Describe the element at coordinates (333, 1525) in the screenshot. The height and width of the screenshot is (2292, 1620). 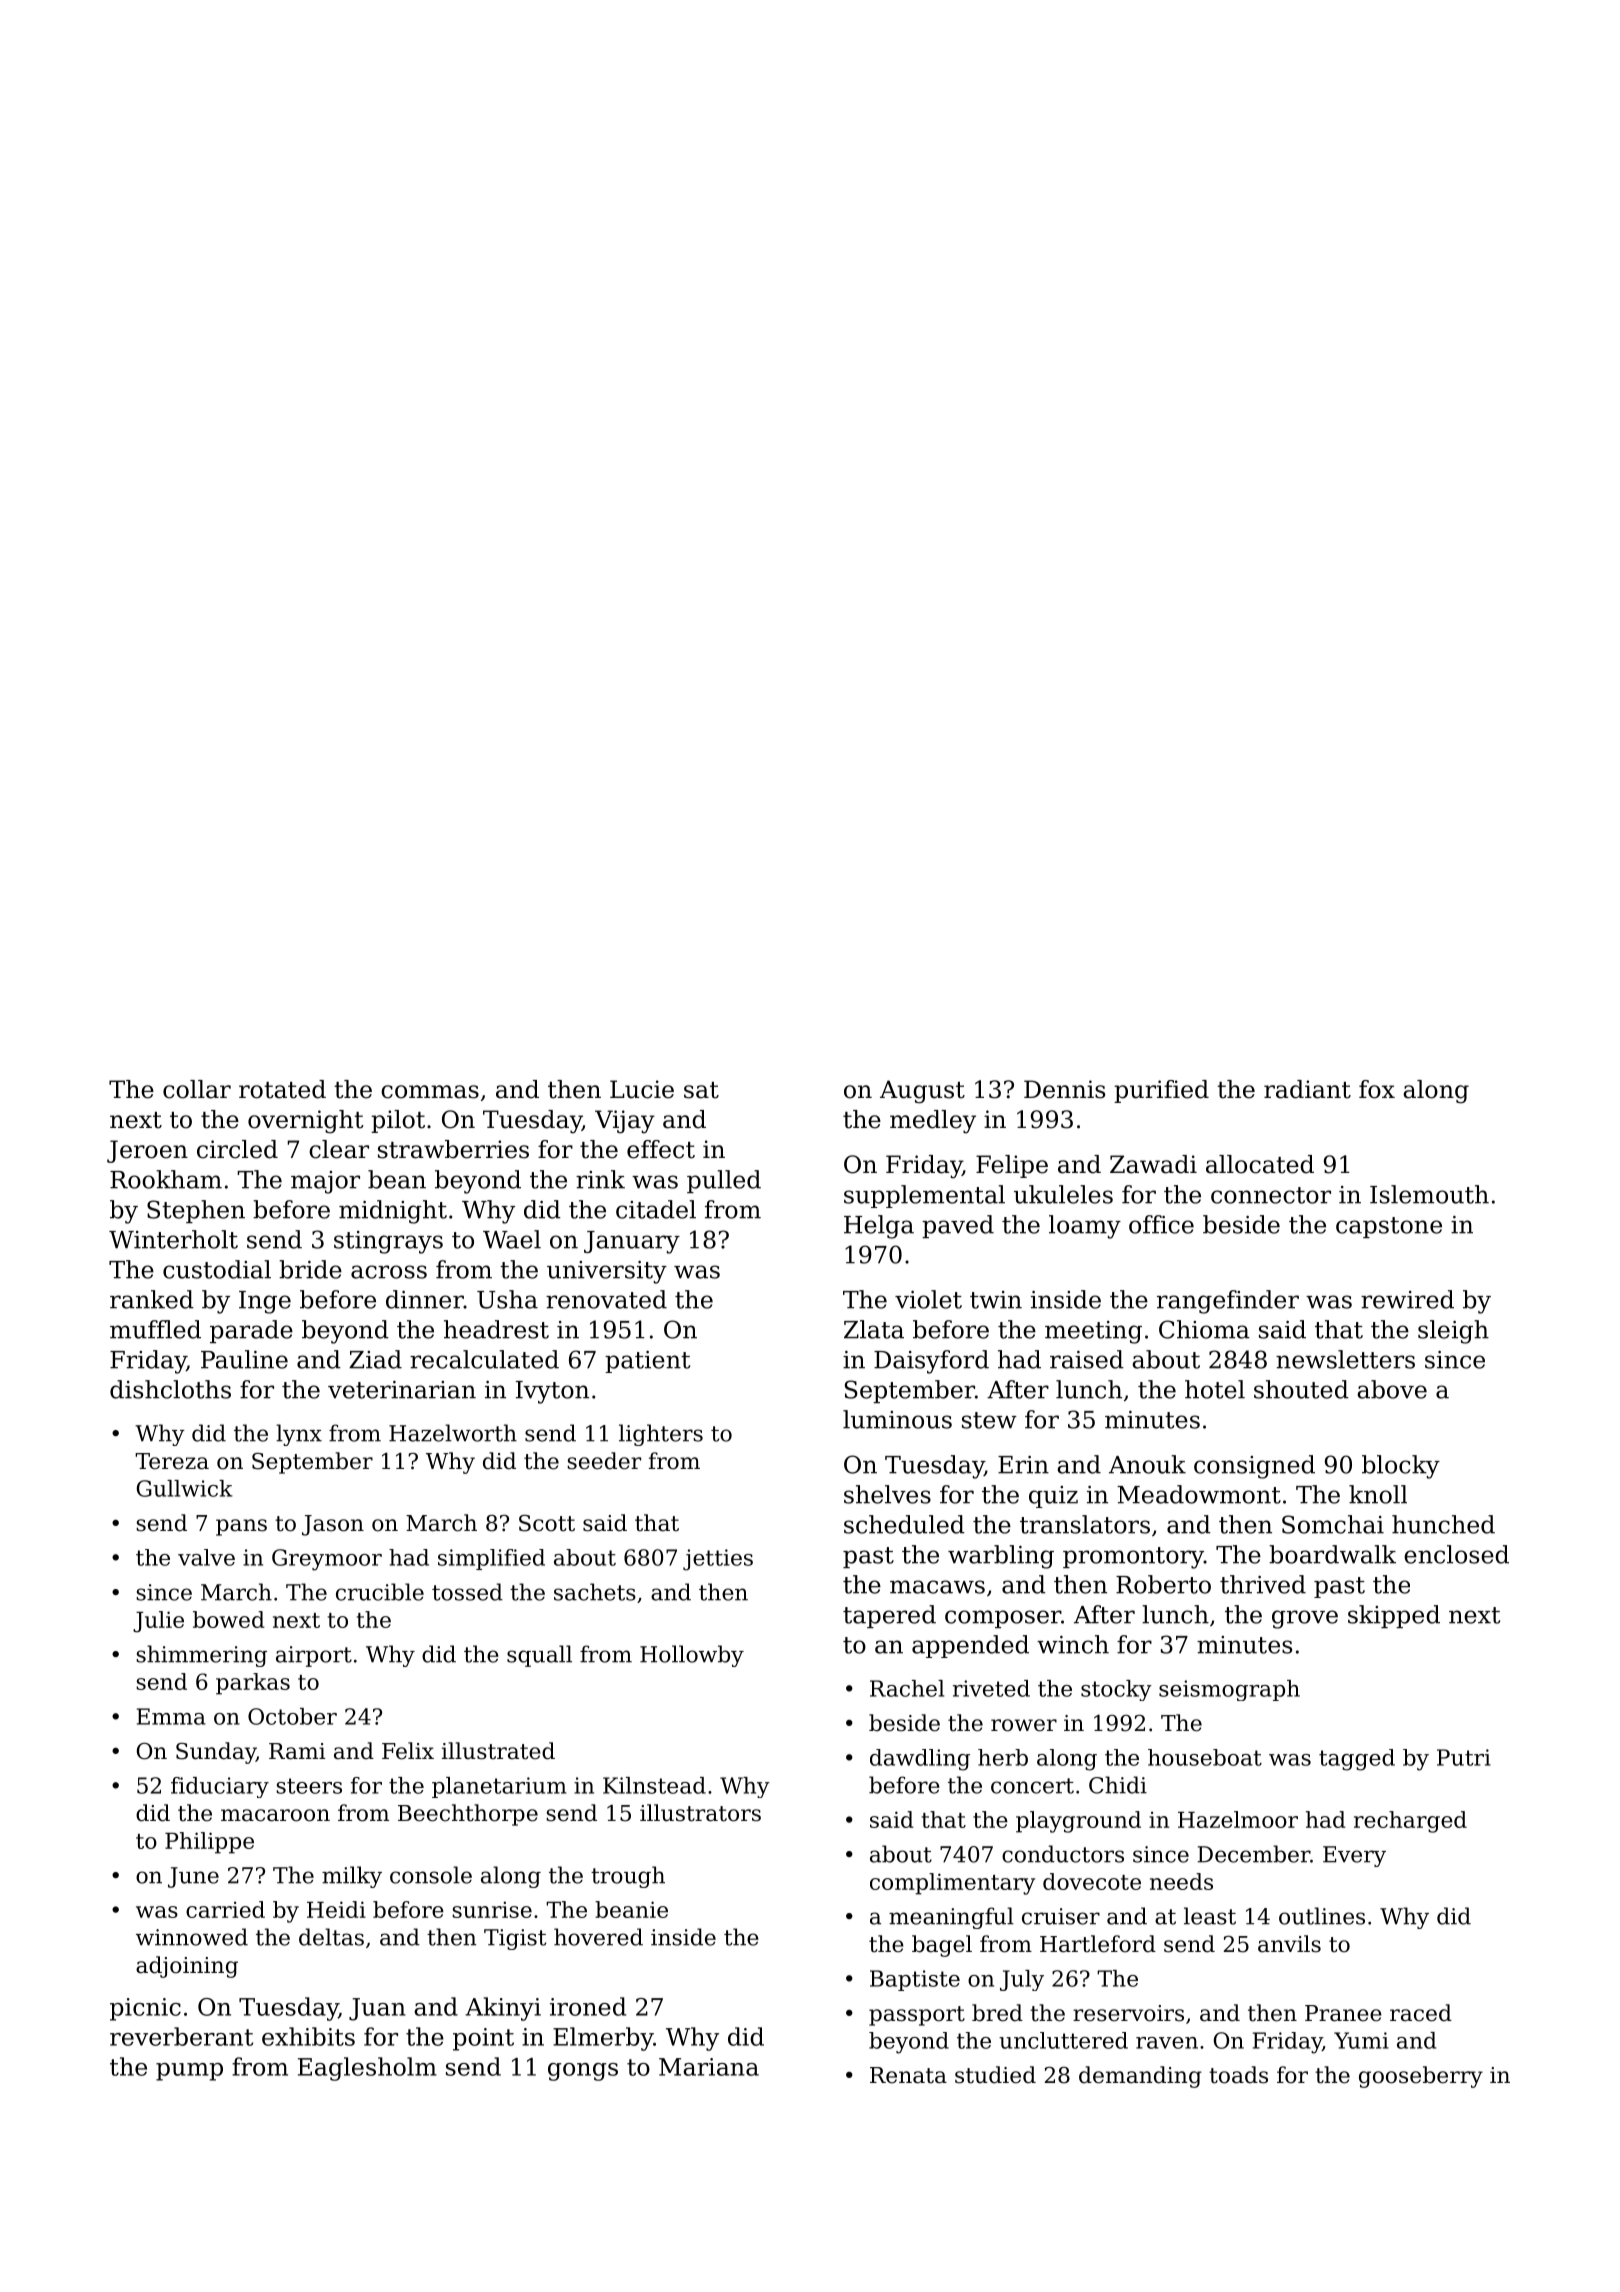
I see `Jason` at that location.
